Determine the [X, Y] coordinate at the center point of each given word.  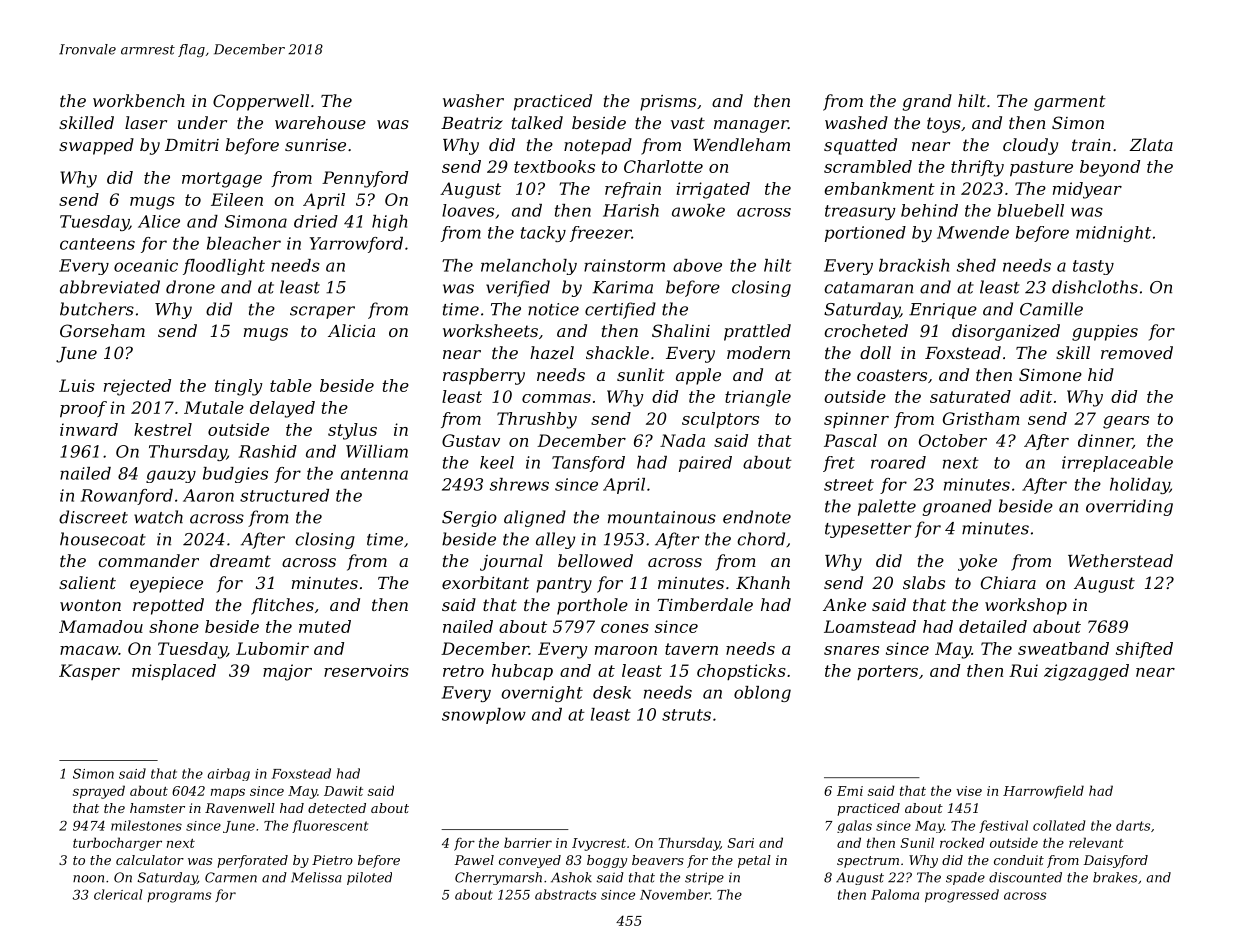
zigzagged [1086, 672]
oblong [762, 694]
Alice [159, 221]
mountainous [662, 517]
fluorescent [330, 826]
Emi [850, 791]
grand [927, 102]
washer [473, 100]
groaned [957, 507]
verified [518, 288]
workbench [139, 100]
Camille [1051, 309]
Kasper [89, 672]
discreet [93, 517]
